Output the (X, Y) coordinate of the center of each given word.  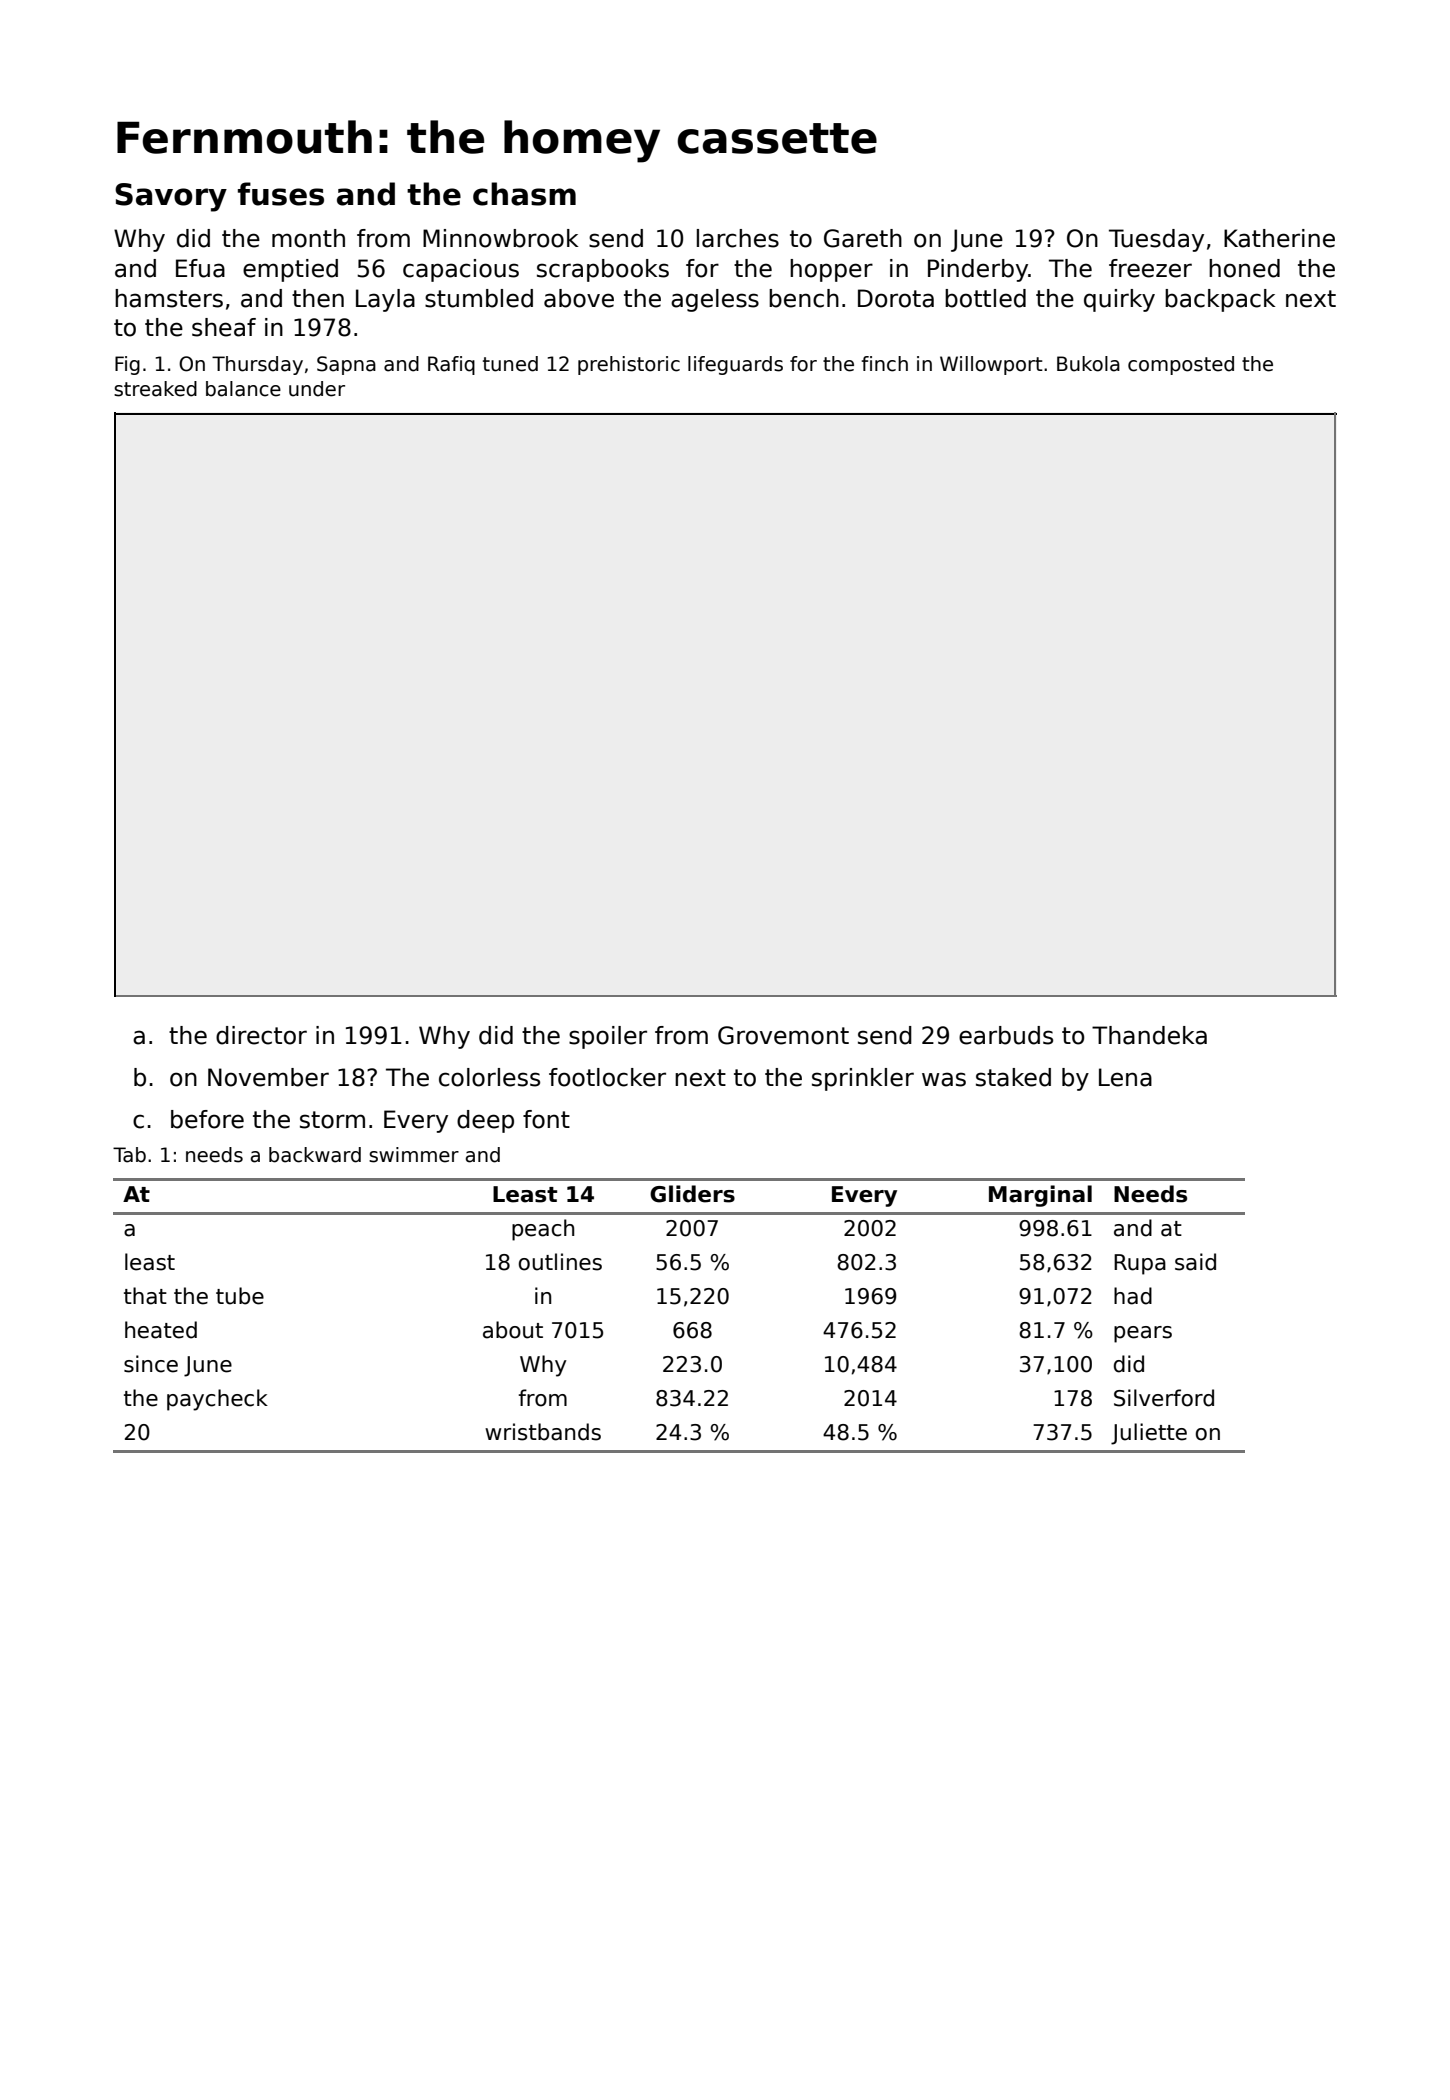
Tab (129, 1155)
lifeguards (735, 365)
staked (1013, 1077)
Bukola (1088, 364)
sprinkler (863, 1079)
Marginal (1040, 1196)
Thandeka (1149, 1035)
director (261, 1035)
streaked (155, 389)
